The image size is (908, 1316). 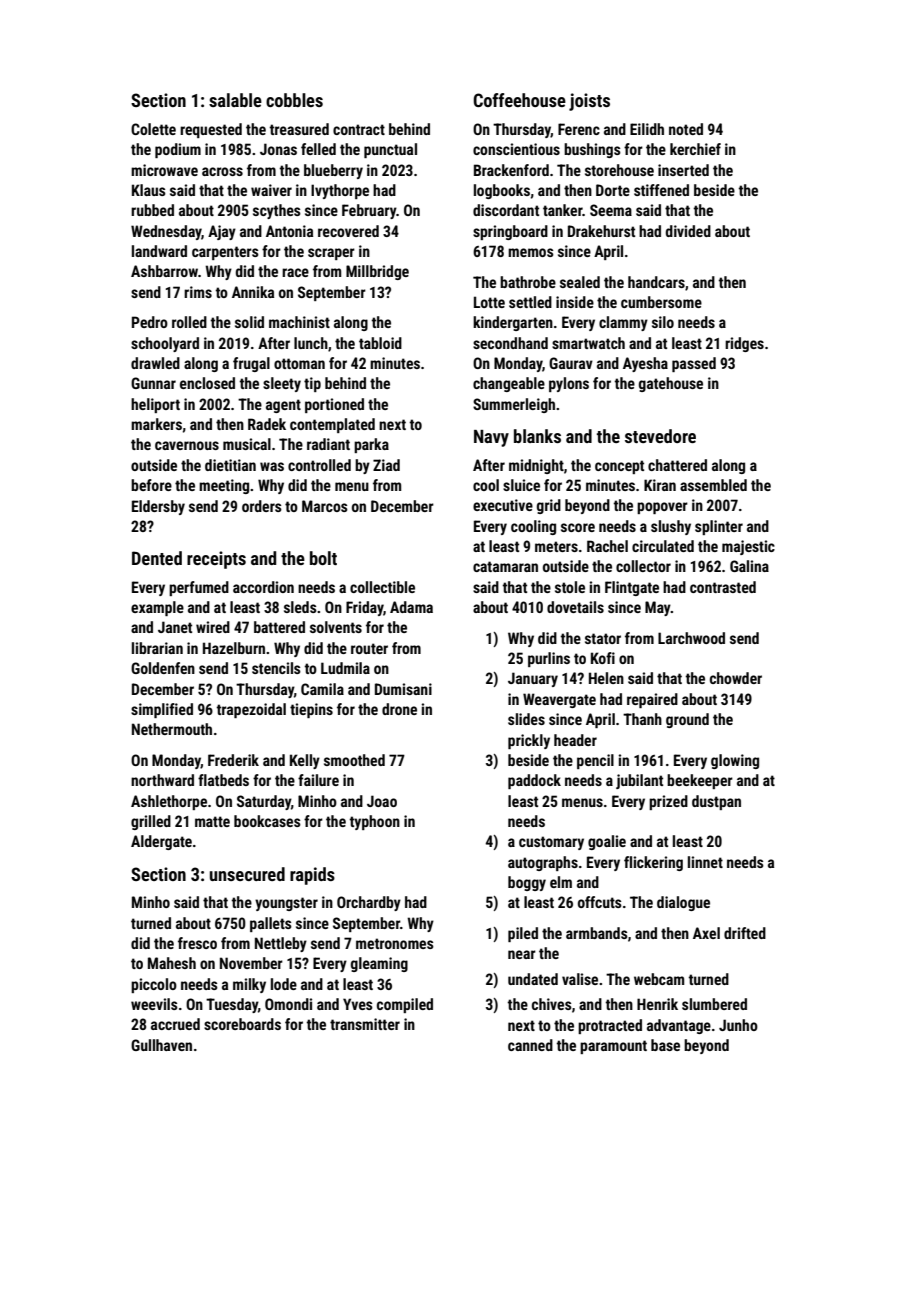 I want to click on Henrik, so click(x=657, y=1004).
